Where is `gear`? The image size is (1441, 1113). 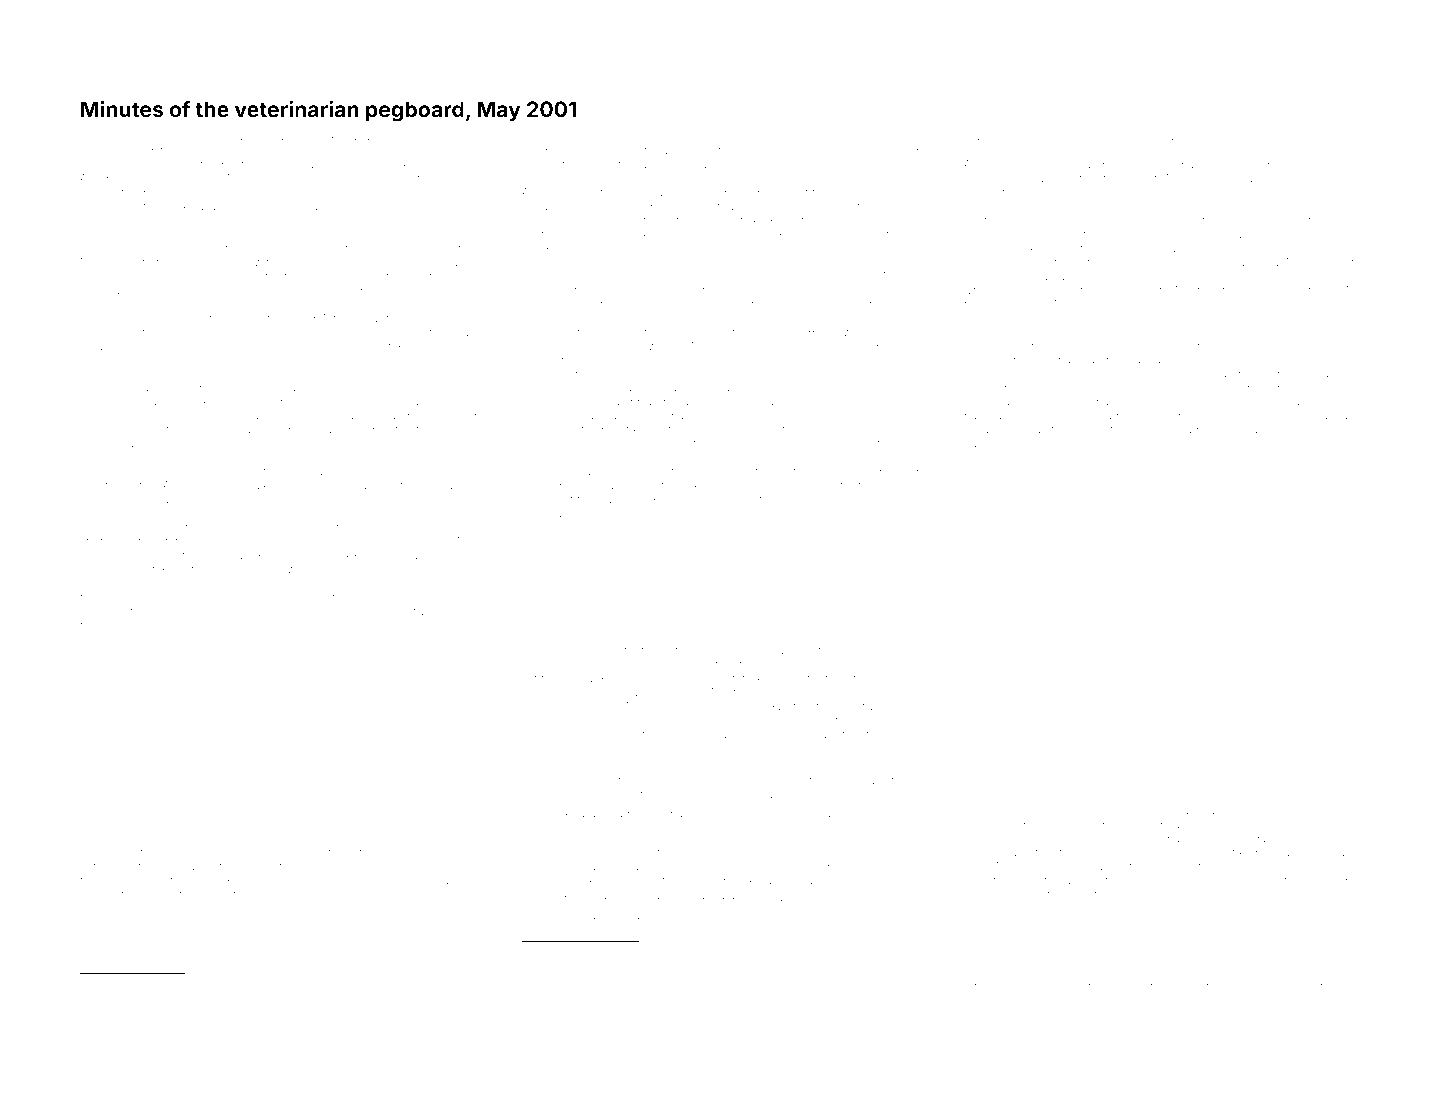
gear is located at coordinates (262, 986).
